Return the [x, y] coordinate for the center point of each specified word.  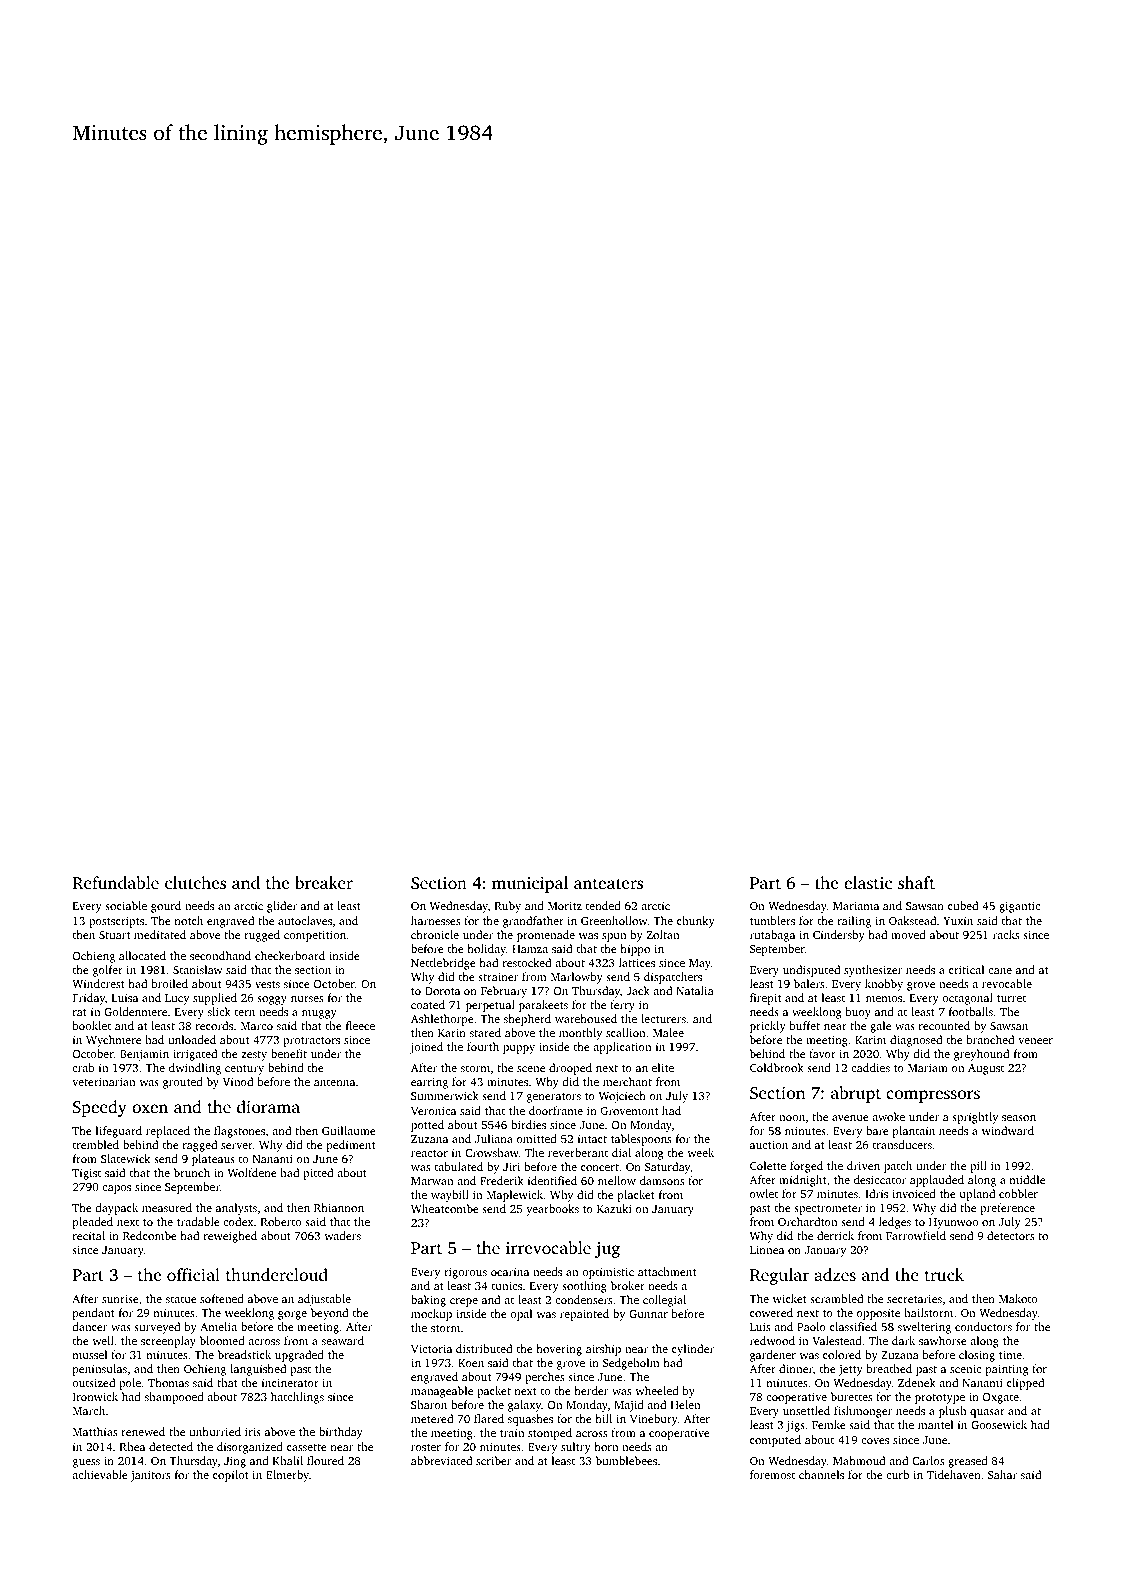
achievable [100, 1474]
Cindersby [839, 936]
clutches [195, 882]
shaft [916, 882]
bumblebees [626, 1460]
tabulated [459, 1166]
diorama [268, 1106]
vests [267, 984]
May [700, 964]
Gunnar [648, 1314]
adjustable [324, 1300]
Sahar [1002, 1474]
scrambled [836, 1298]
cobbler [1018, 1193]
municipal [530, 884]
